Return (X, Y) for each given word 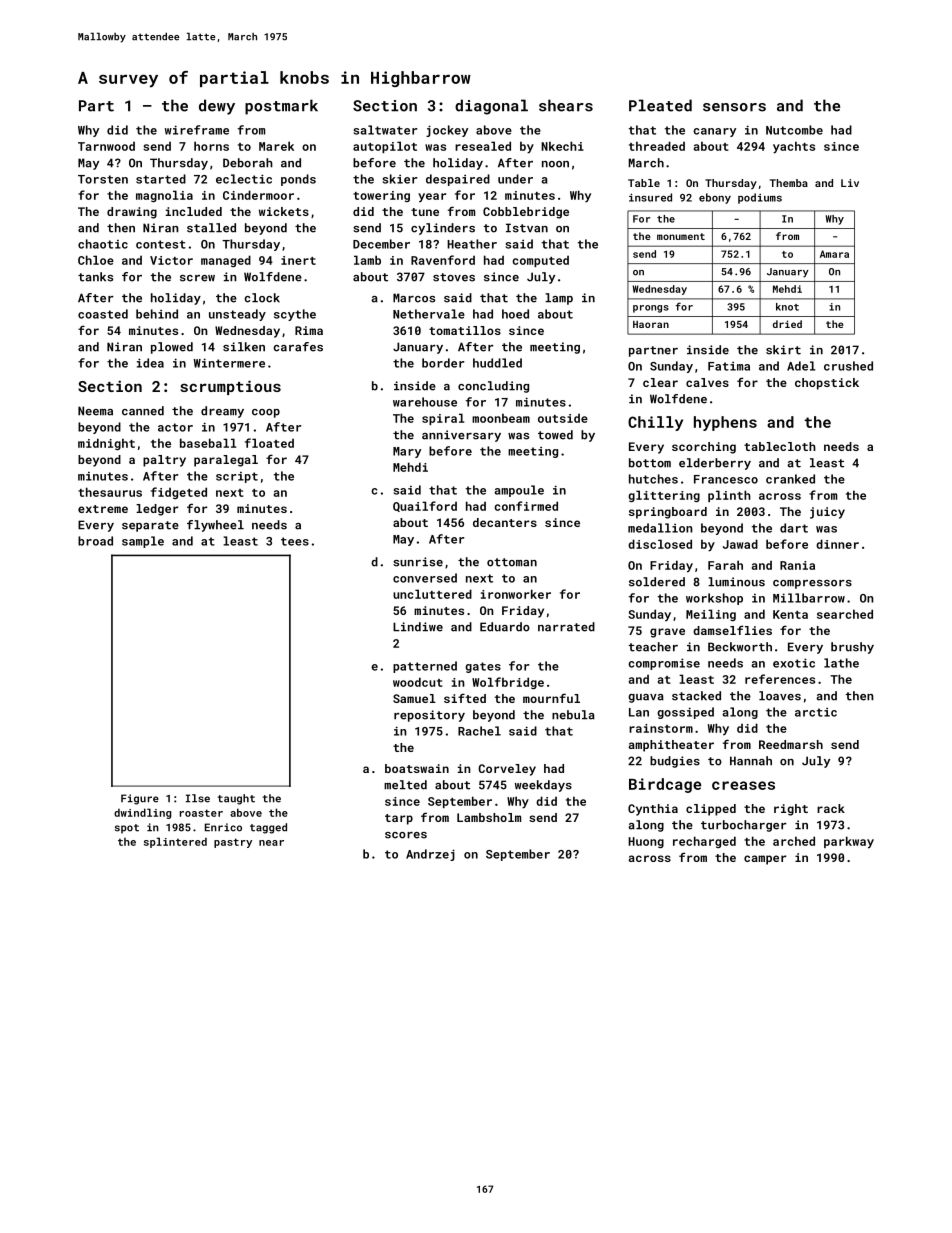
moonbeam (501, 418)
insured (650, 197)
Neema (95, 411)
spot (127, 829)
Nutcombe (794, 130)
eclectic (244, 179)
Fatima (729, 366)
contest (161, 244)
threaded (657, 146)
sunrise (418, 562)
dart (794, 528)
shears (566, 105)
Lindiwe (418, 627)
